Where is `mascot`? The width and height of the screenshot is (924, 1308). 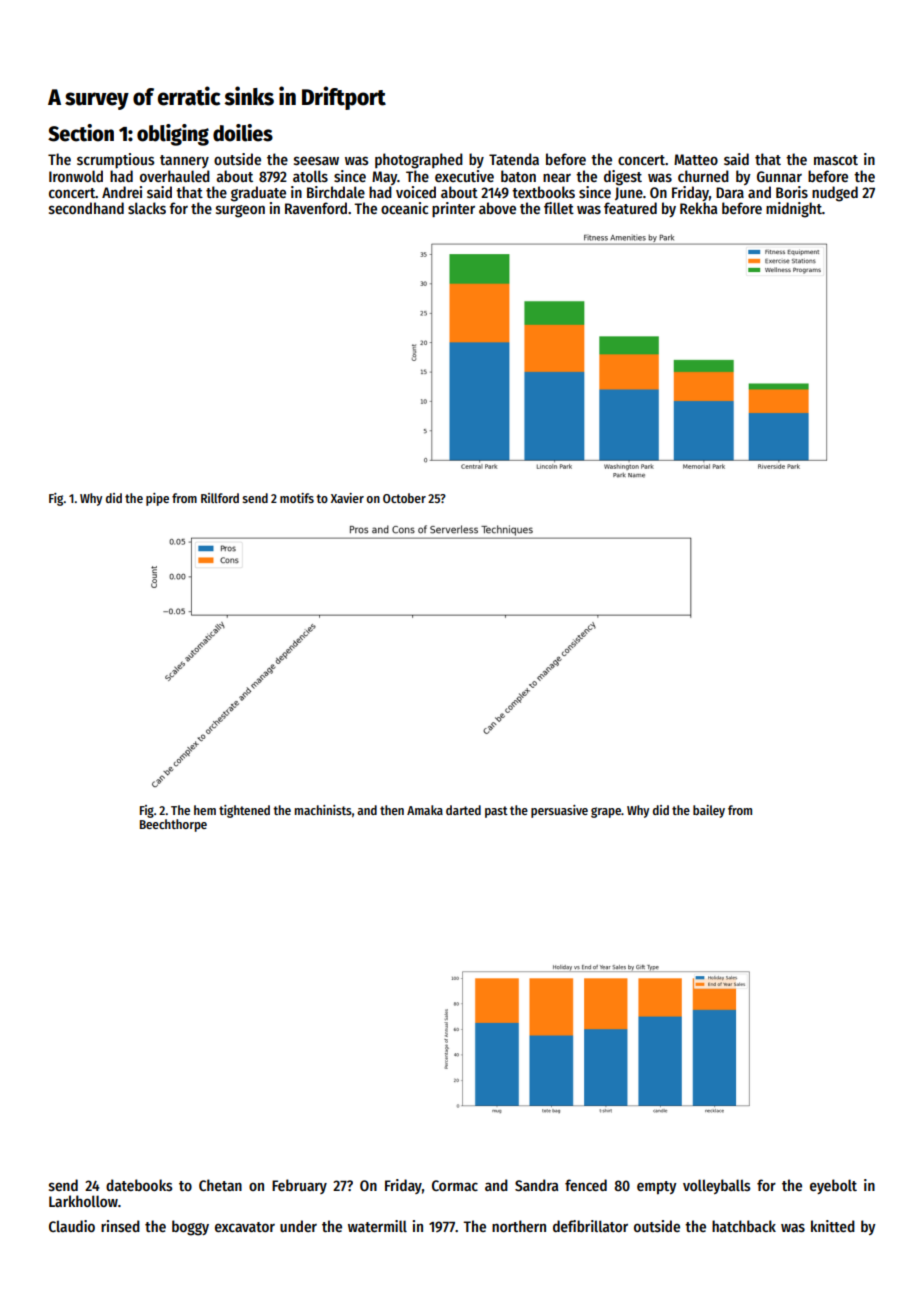
mascot is located at coordinates (836, 160).
